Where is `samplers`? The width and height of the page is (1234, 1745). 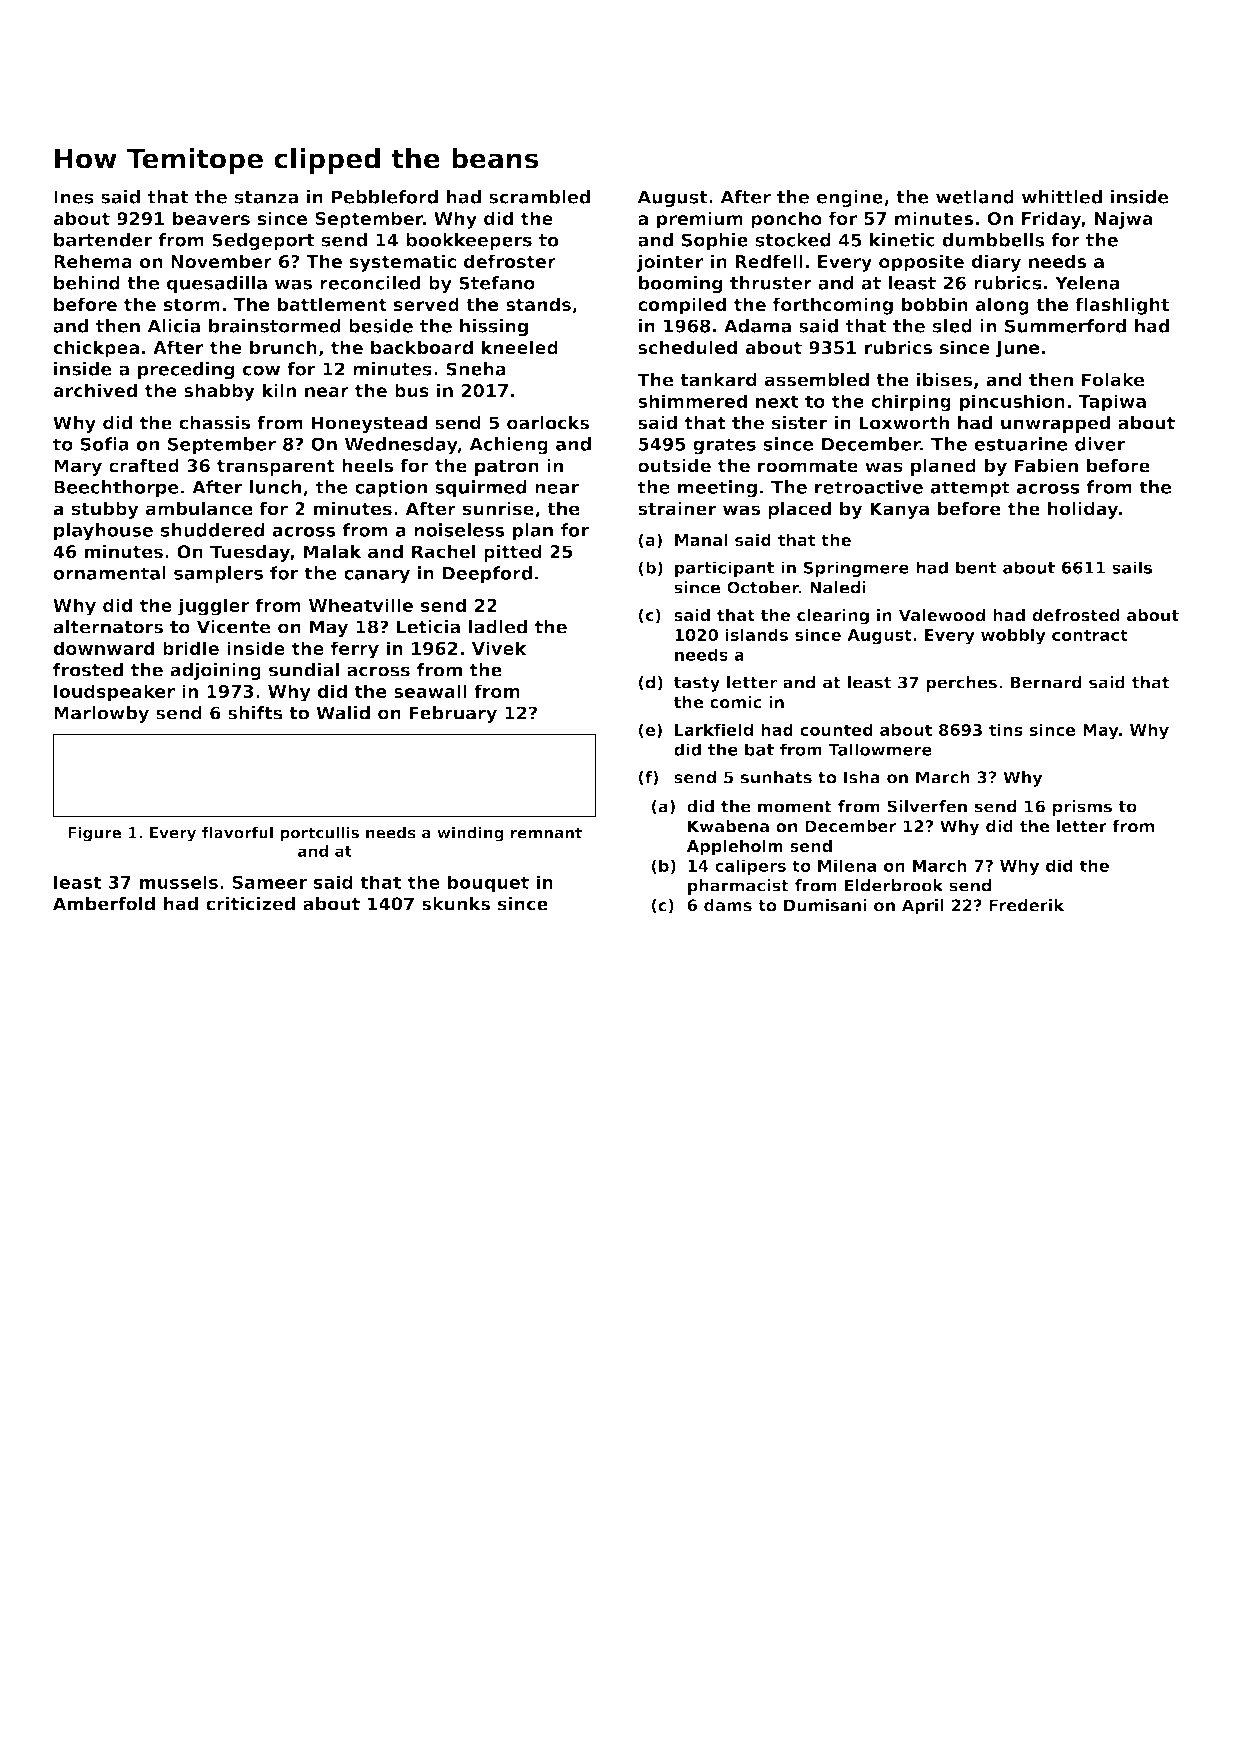
samplers is located at coordinates (218, 575).
